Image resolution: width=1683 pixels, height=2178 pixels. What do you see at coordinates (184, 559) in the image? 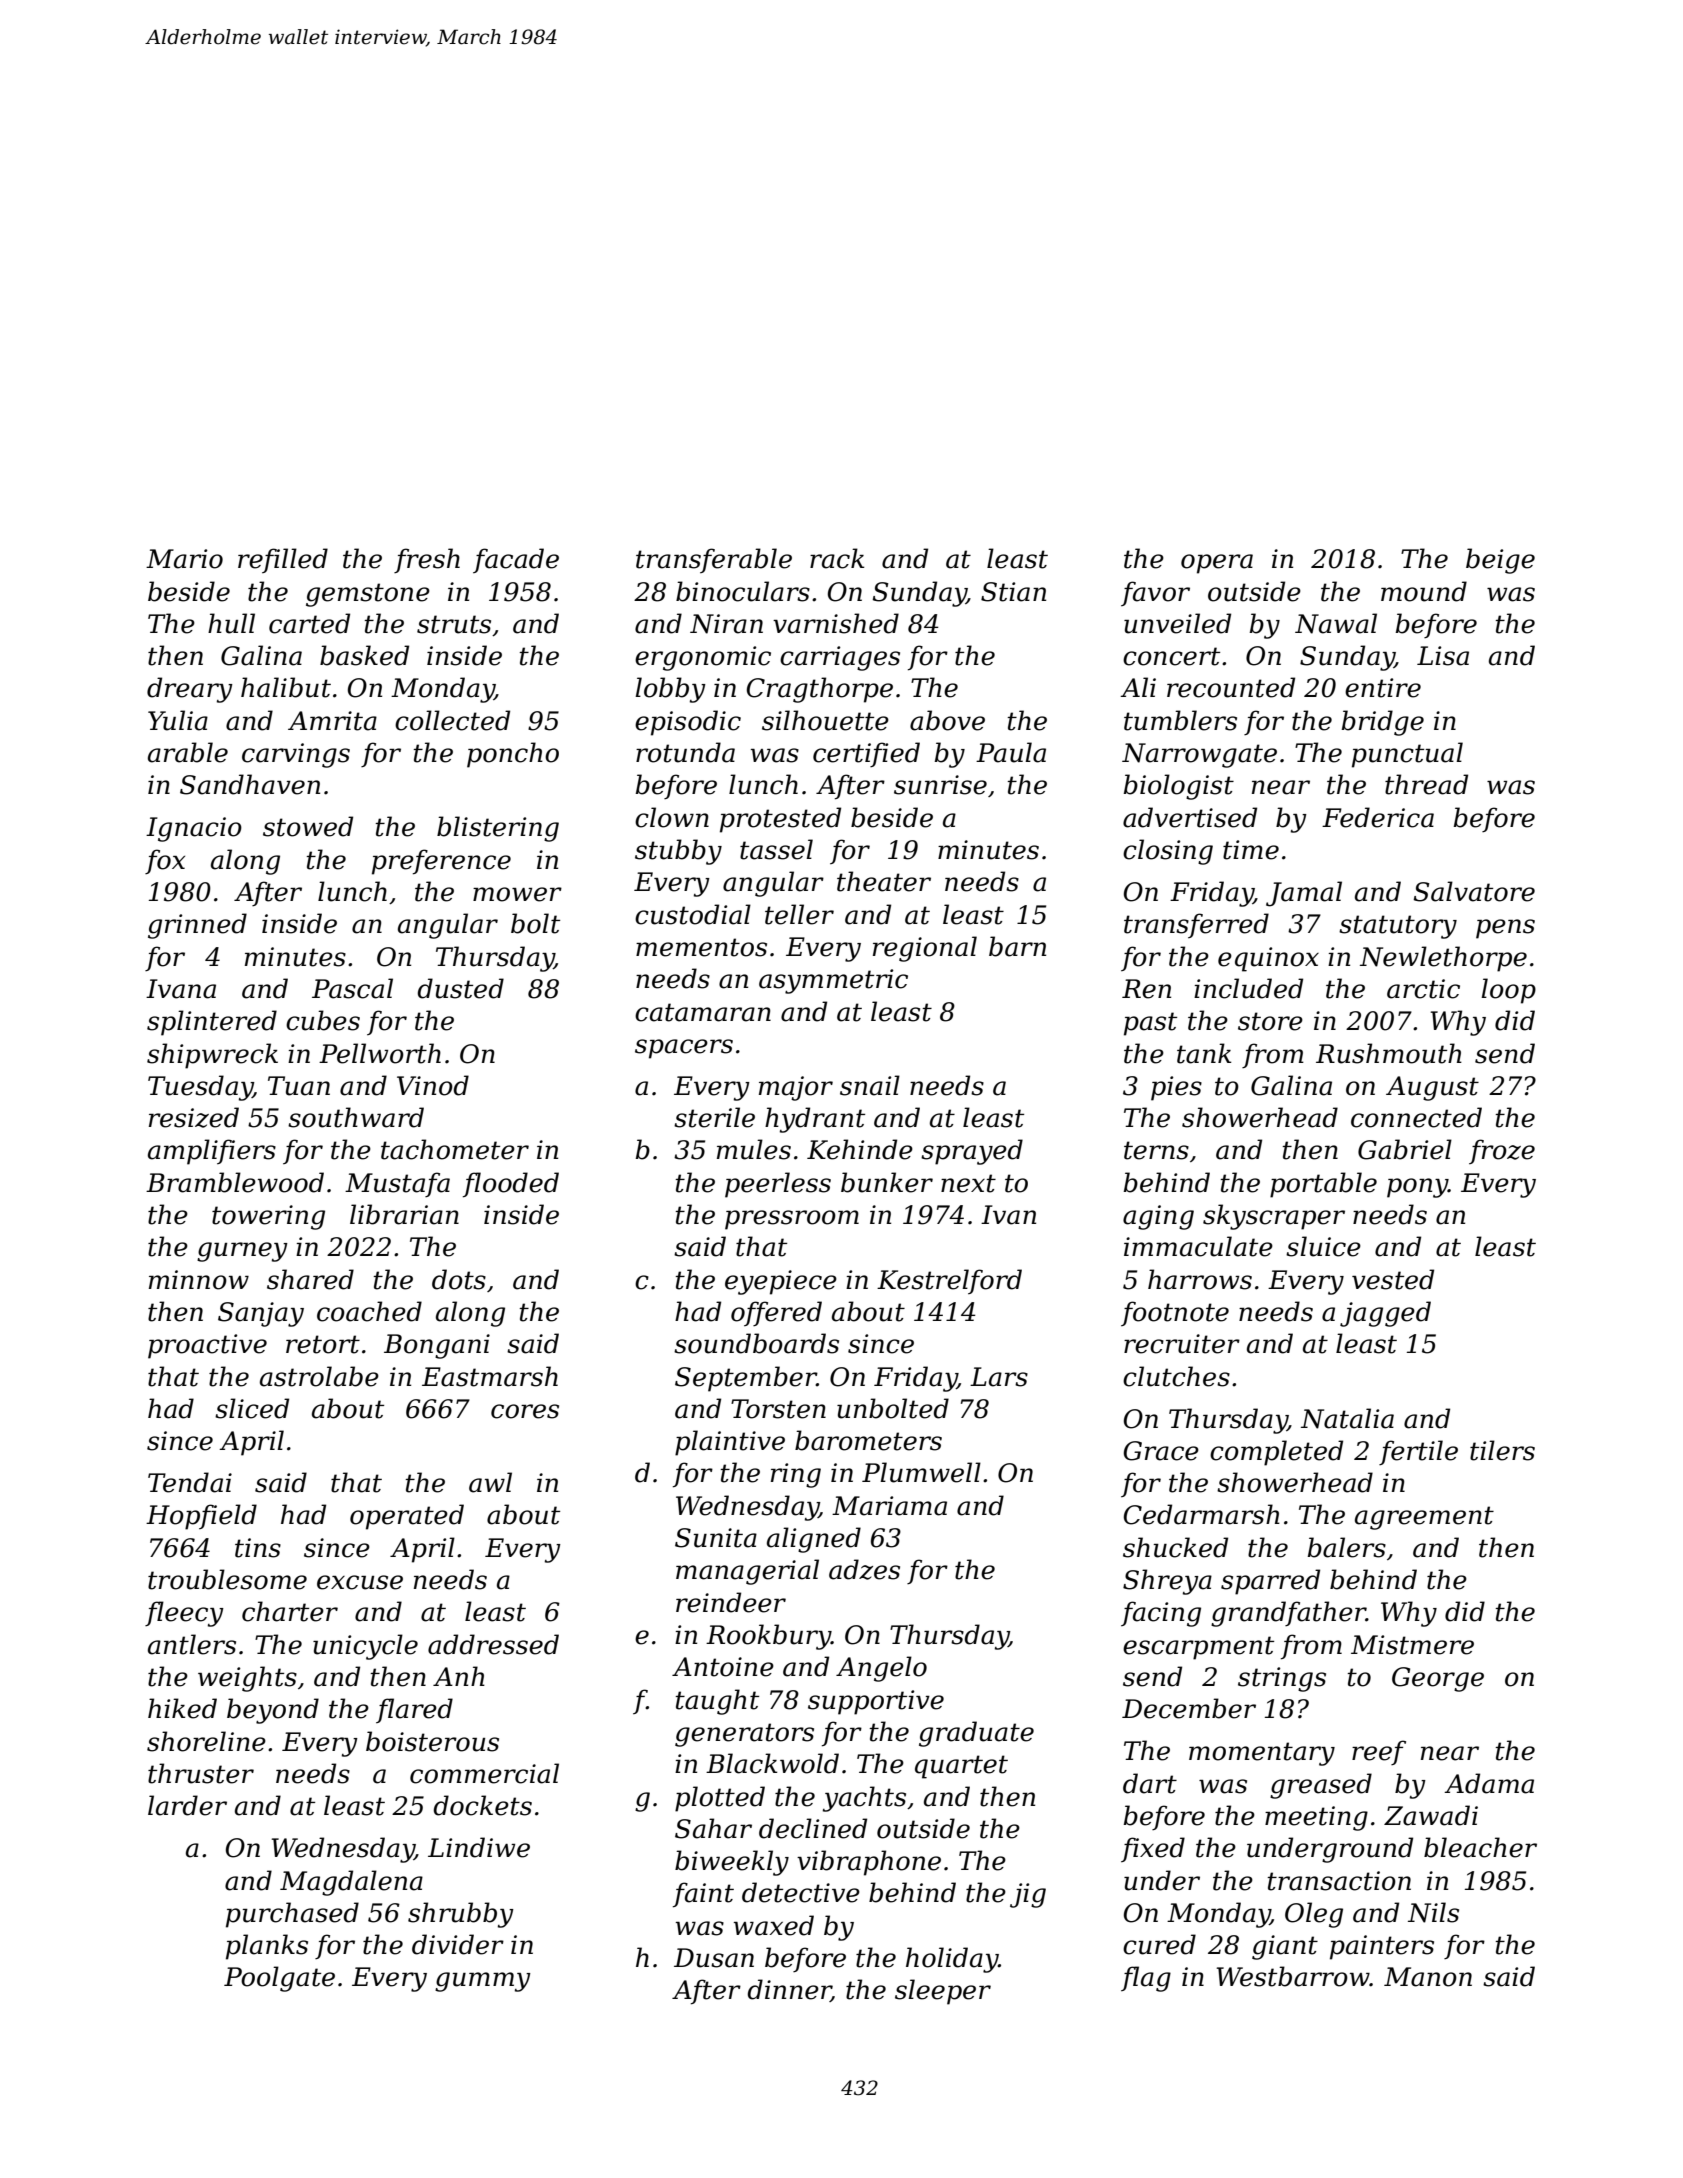
I see `Mario` at bounding box center [184, 559].
